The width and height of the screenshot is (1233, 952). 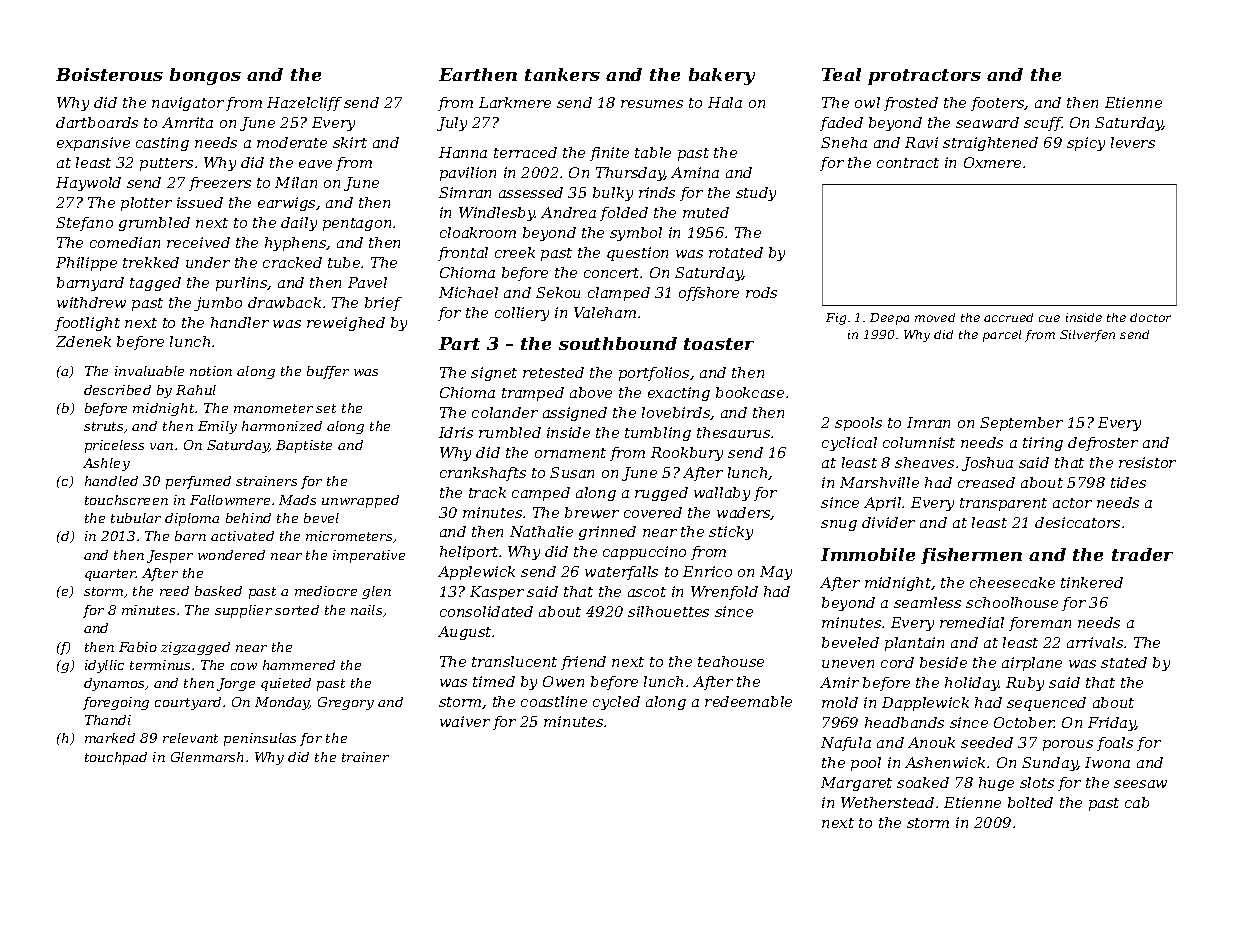 I want to click on Boisterous, so click(x=109, y=74).
